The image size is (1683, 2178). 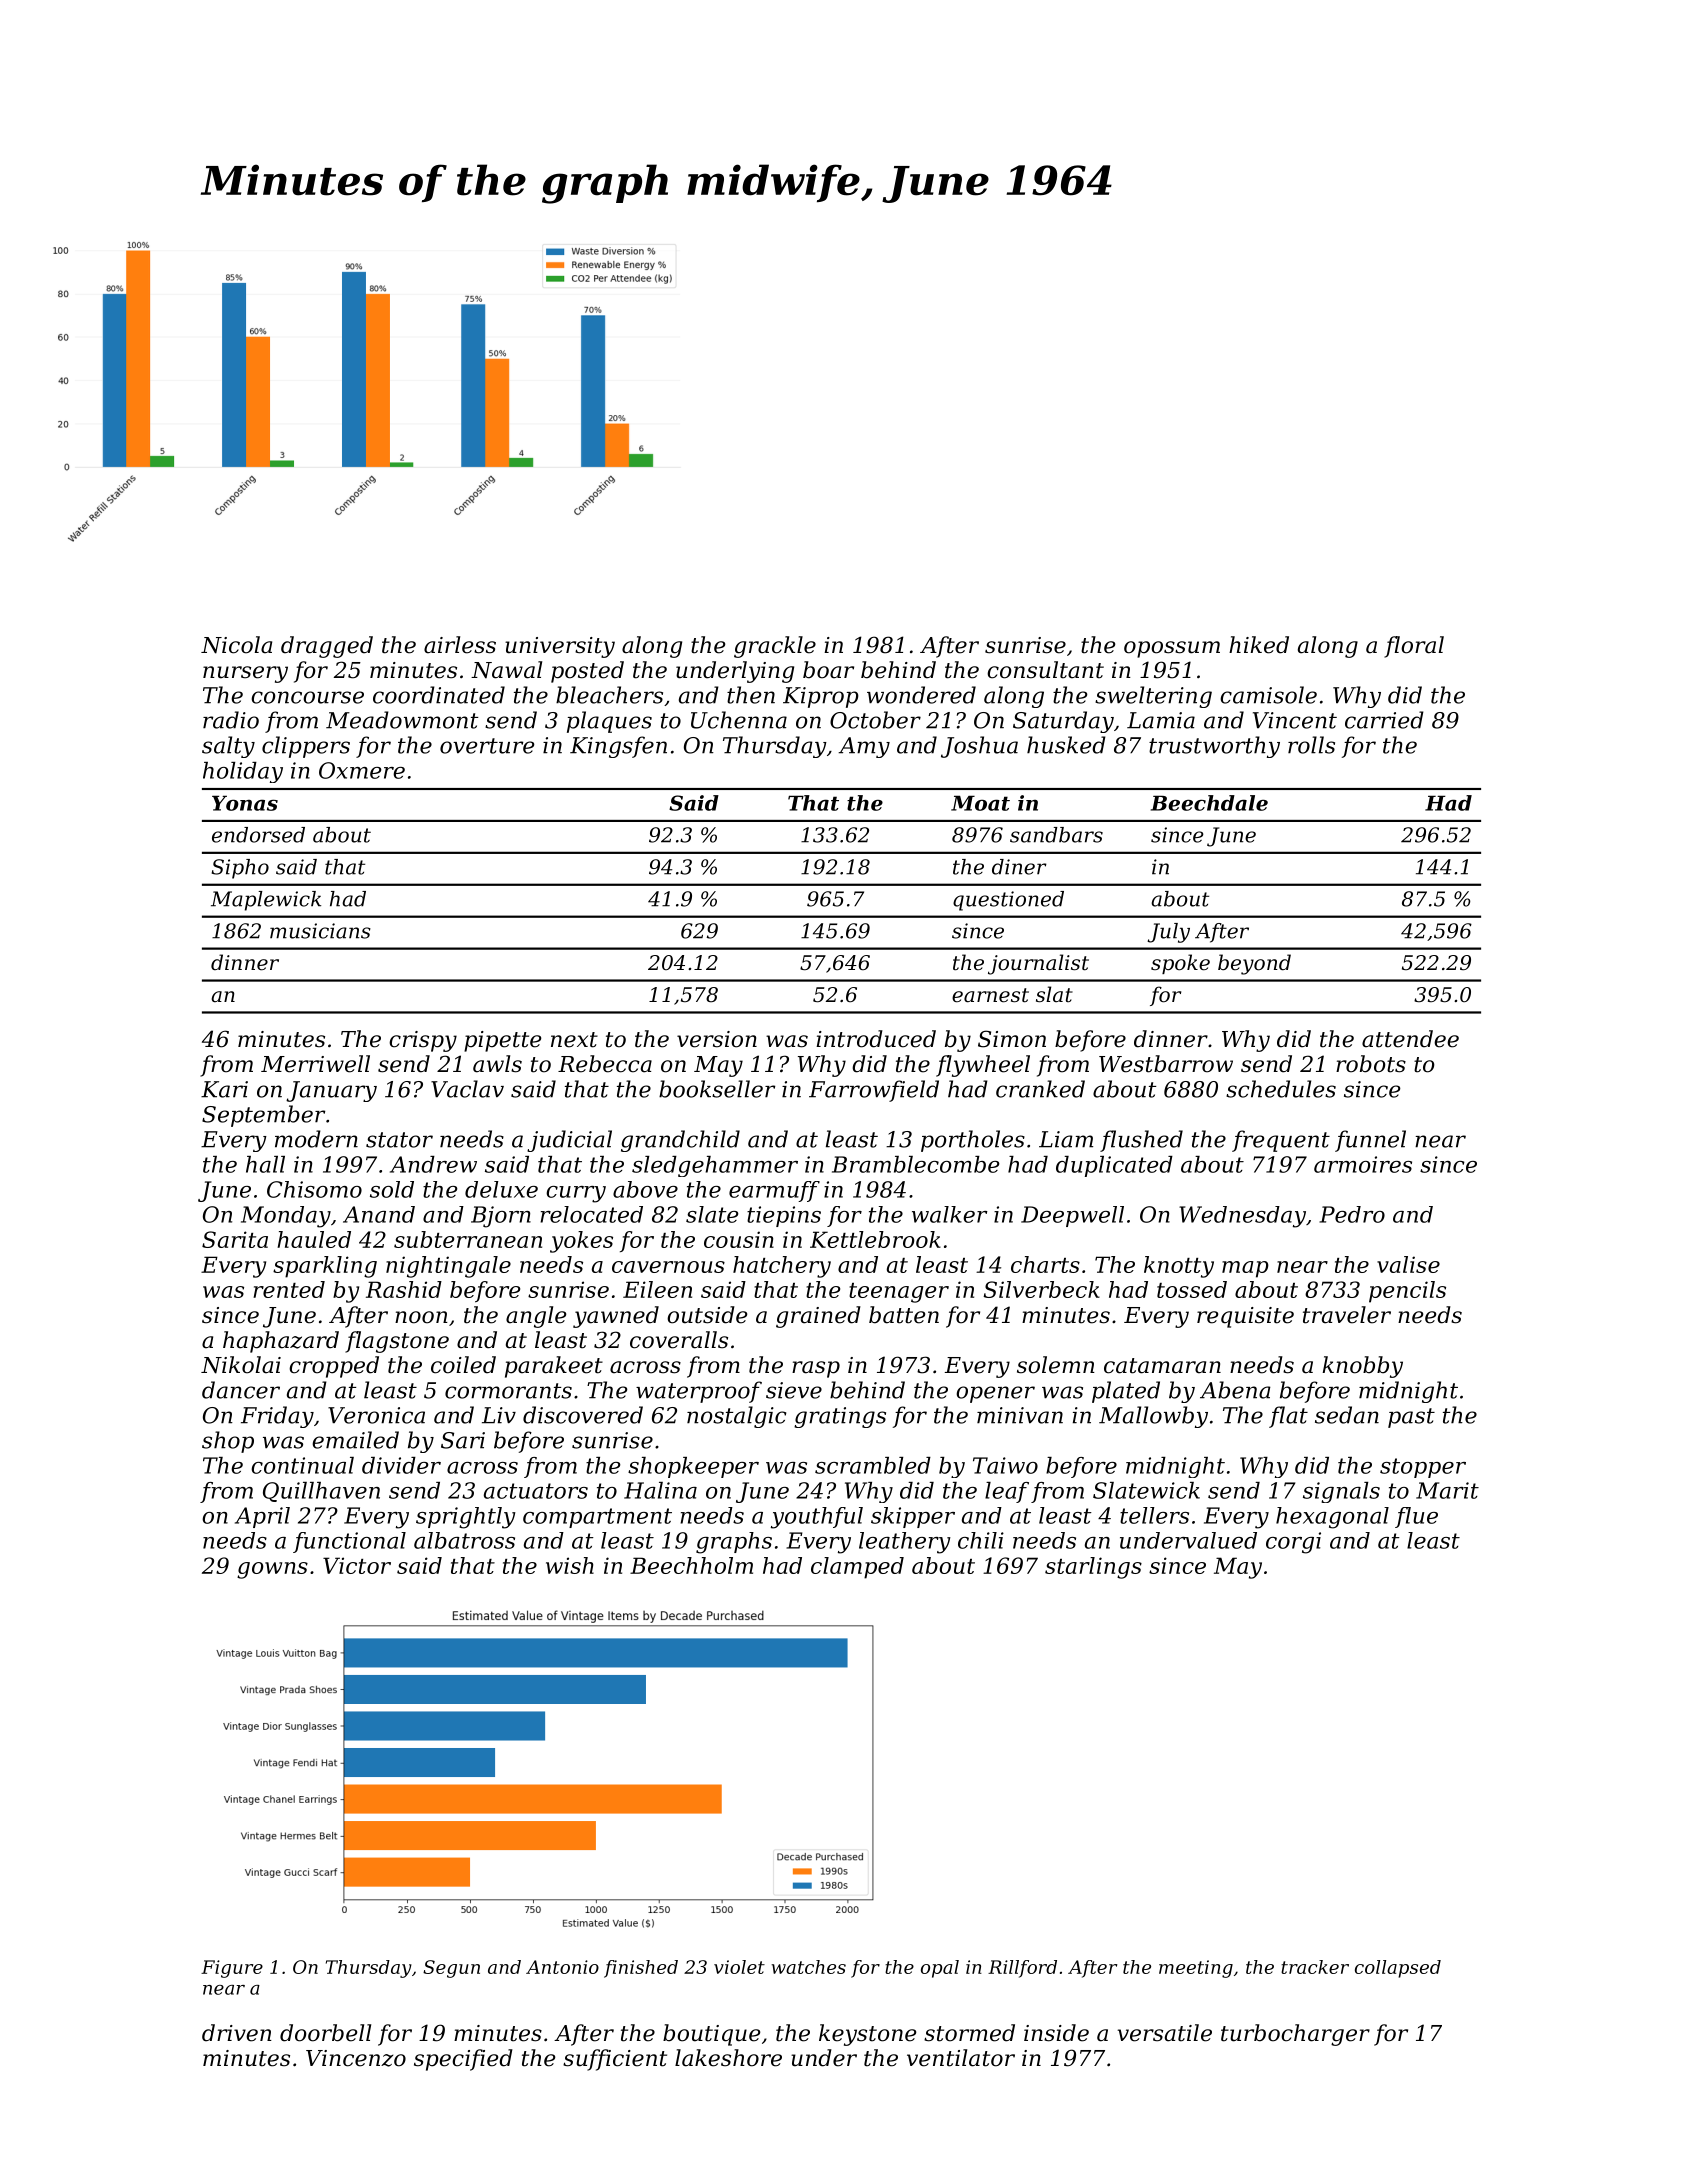 What do you see at coordinates (357, 1565) in the screenshot?
I see `Victor` at bounding box center [357, 1565].
